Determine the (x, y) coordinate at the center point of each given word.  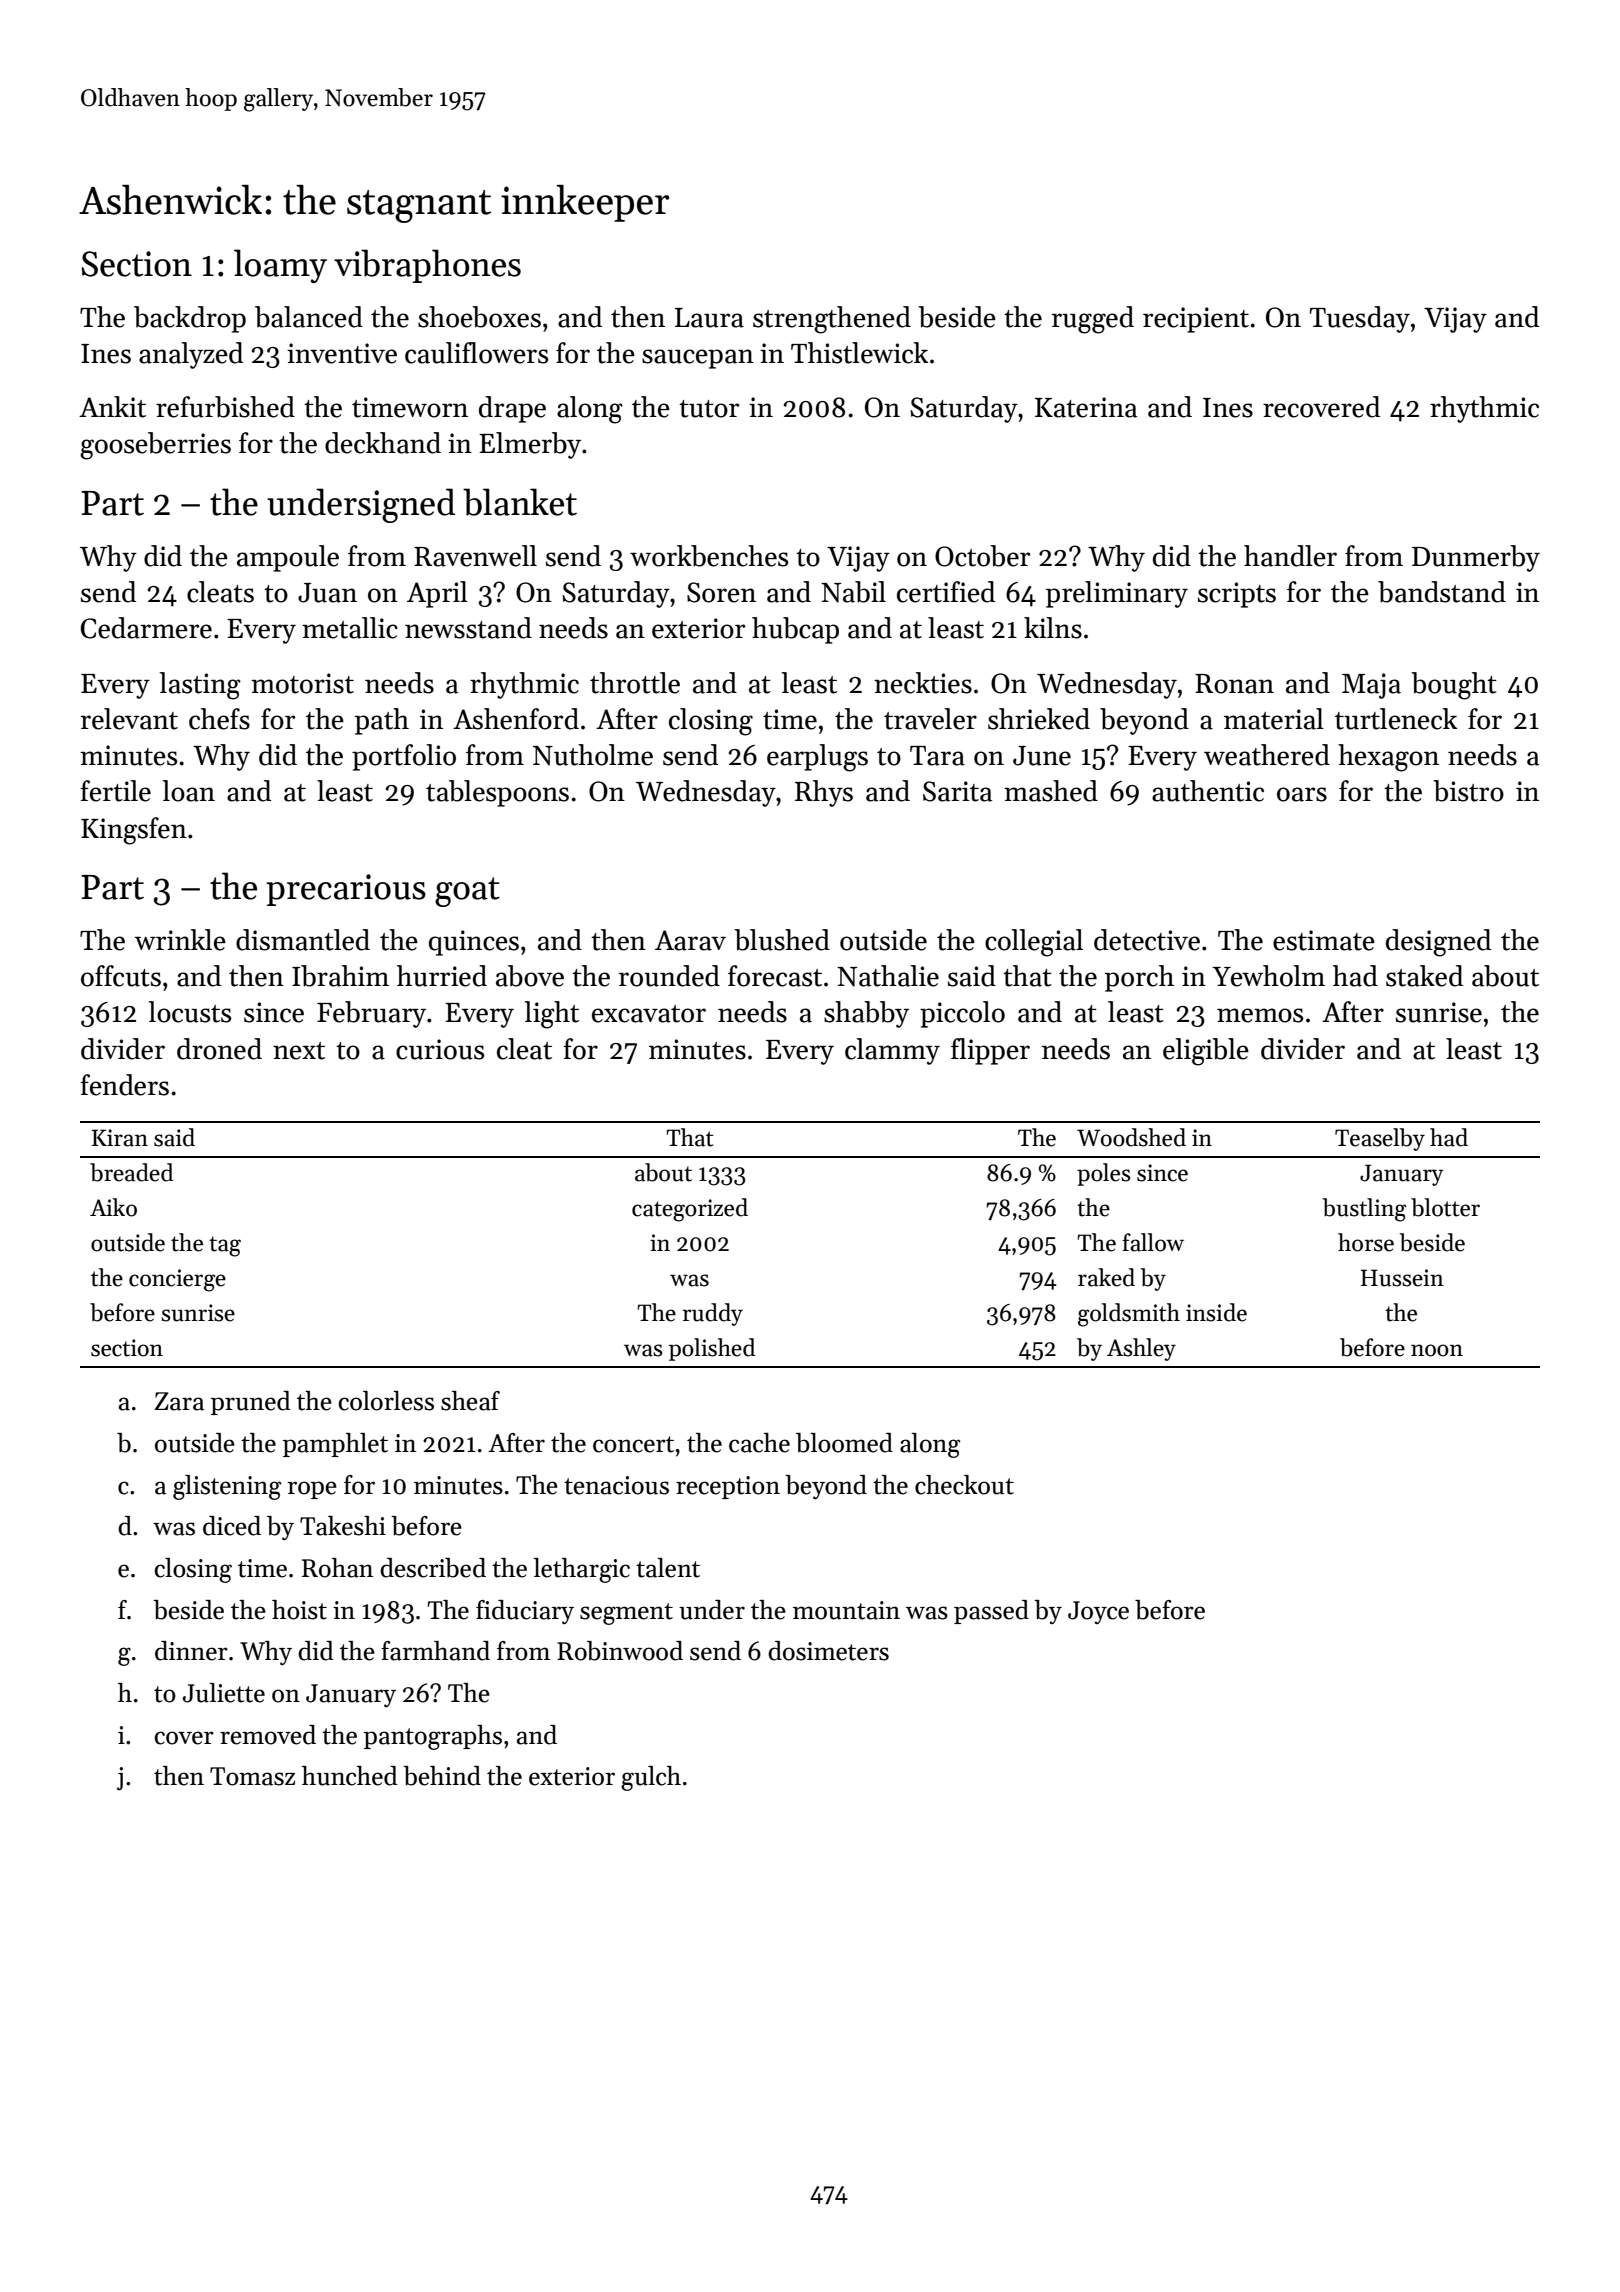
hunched (350, 1776)
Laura (709, 318)
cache (759, 1443)
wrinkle (180, 940)
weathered (1267, 755)
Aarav (690, 940)
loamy (280, 266)
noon (1437, 1350)
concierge (177, 1280)
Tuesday (1360, 319)
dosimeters (828, 1651)
